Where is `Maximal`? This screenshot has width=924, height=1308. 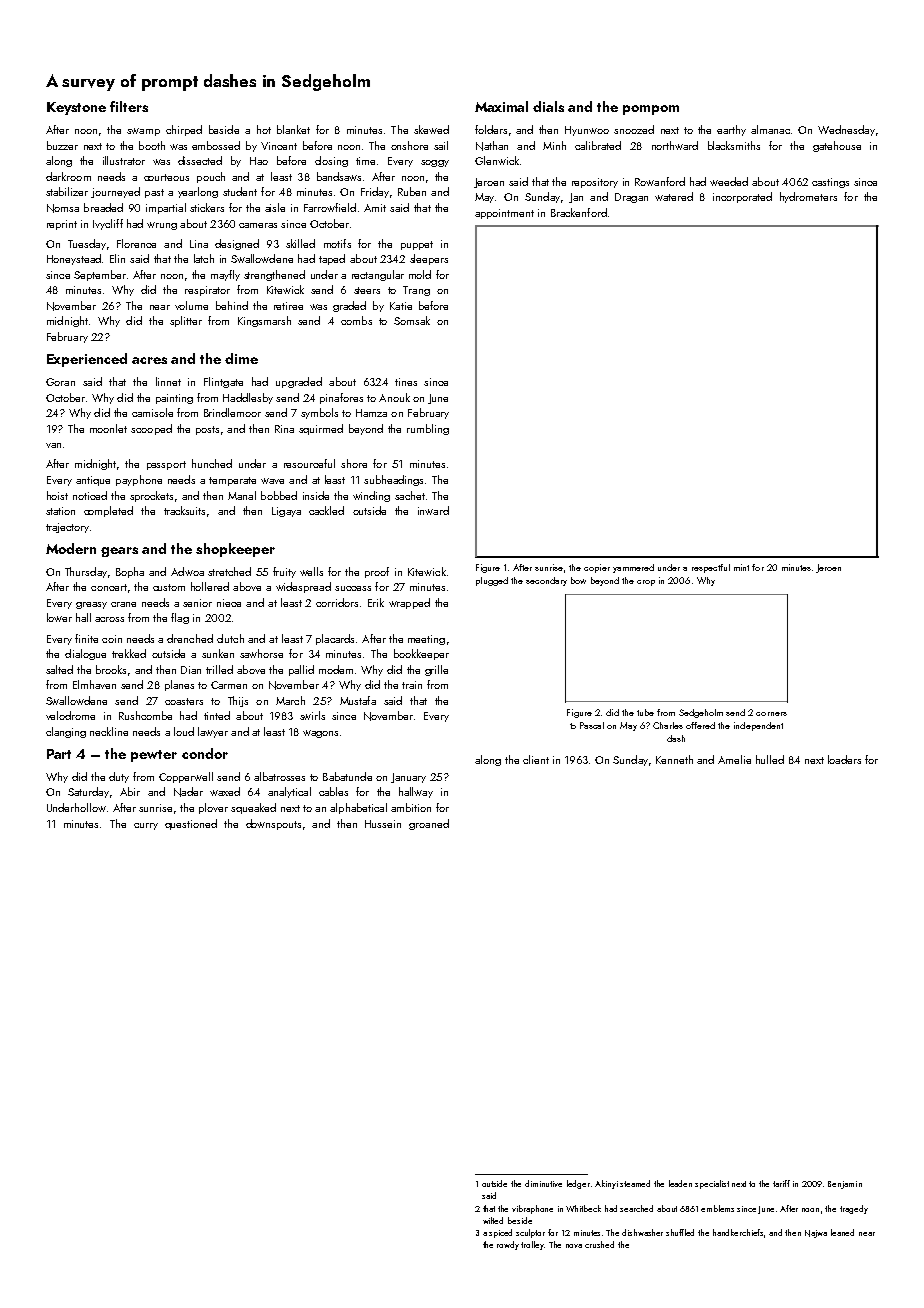 Maximal is located at coordinates (501, 106).
